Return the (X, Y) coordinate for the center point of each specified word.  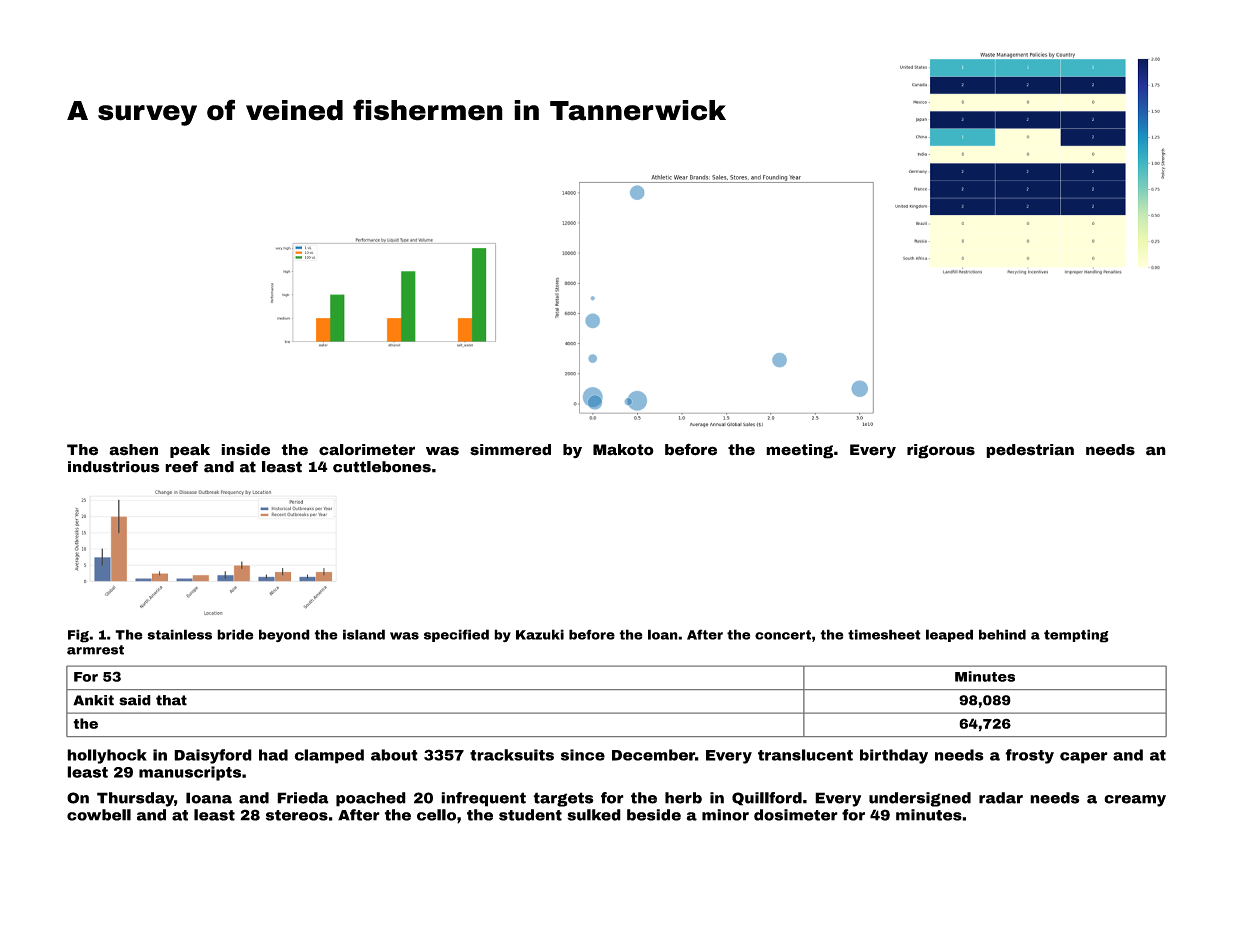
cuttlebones (382, 467)
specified (456, 635)
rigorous (941, 451)
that (171, 700)
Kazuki (540, 634)
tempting (1076, 636)
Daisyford (213, 756)
